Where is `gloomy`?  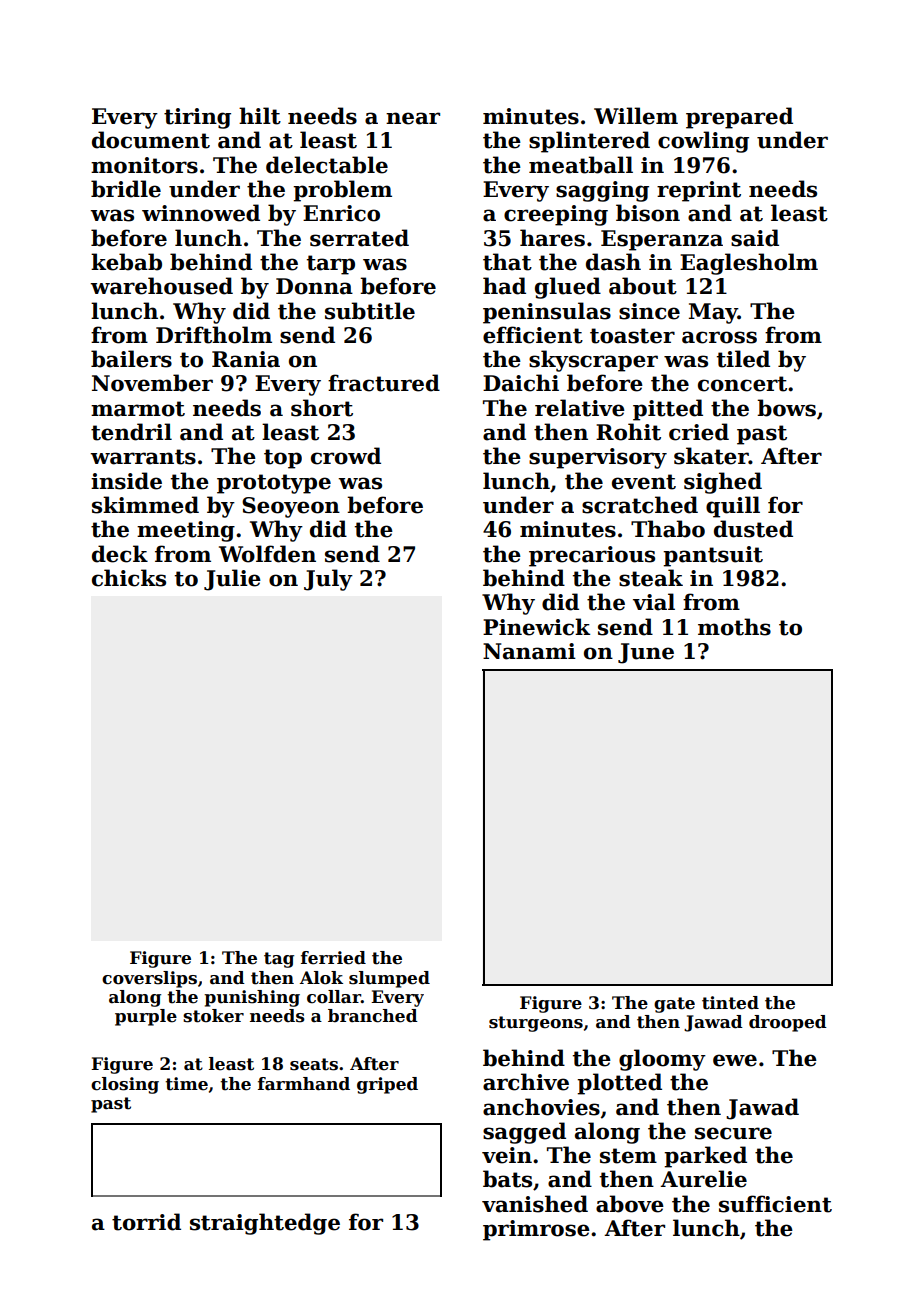 gloomy is located at coordinates (662, 1060).
